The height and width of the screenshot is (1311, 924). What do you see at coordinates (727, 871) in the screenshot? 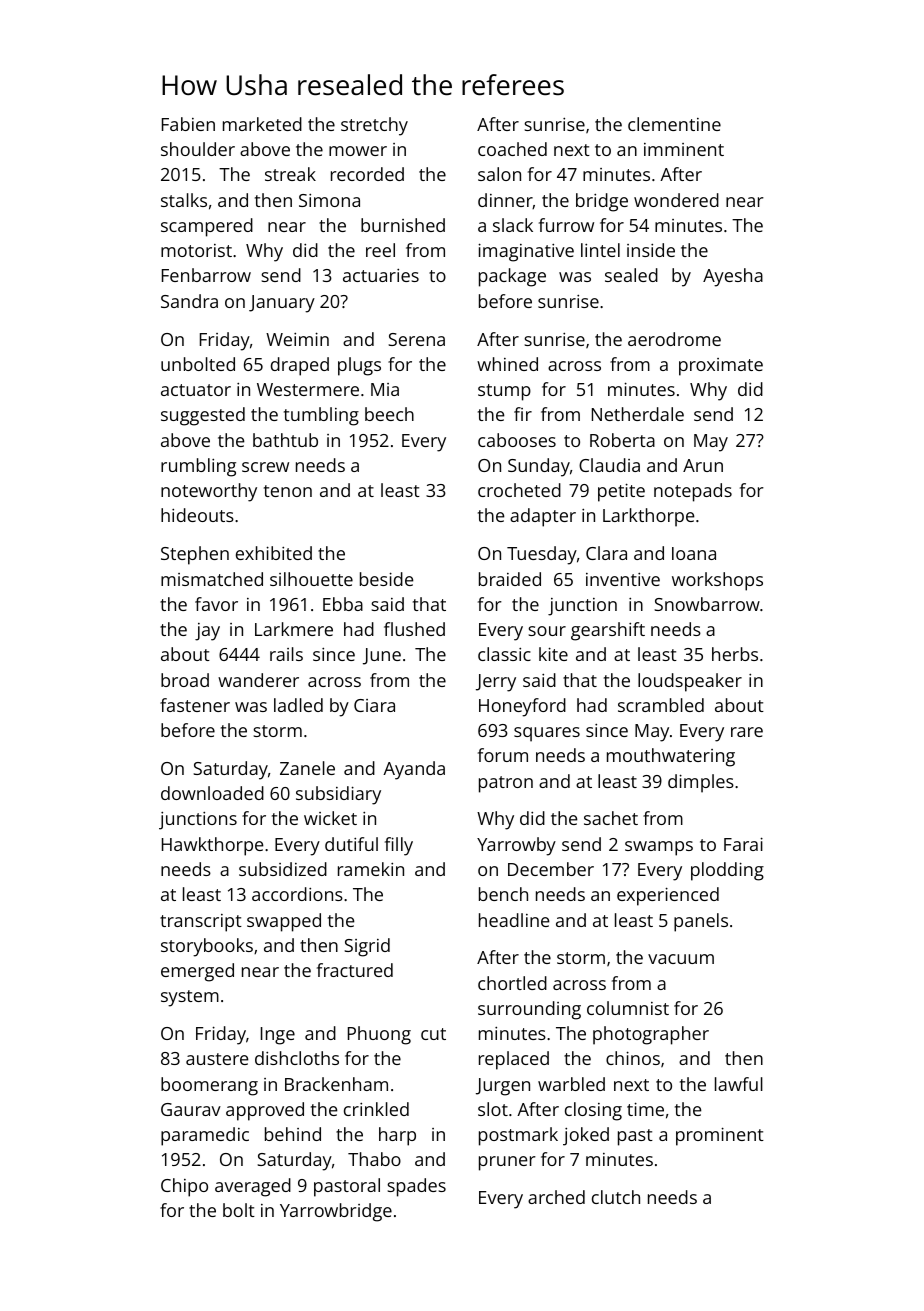
I see `plodding` at bounding box center [727, 871].
